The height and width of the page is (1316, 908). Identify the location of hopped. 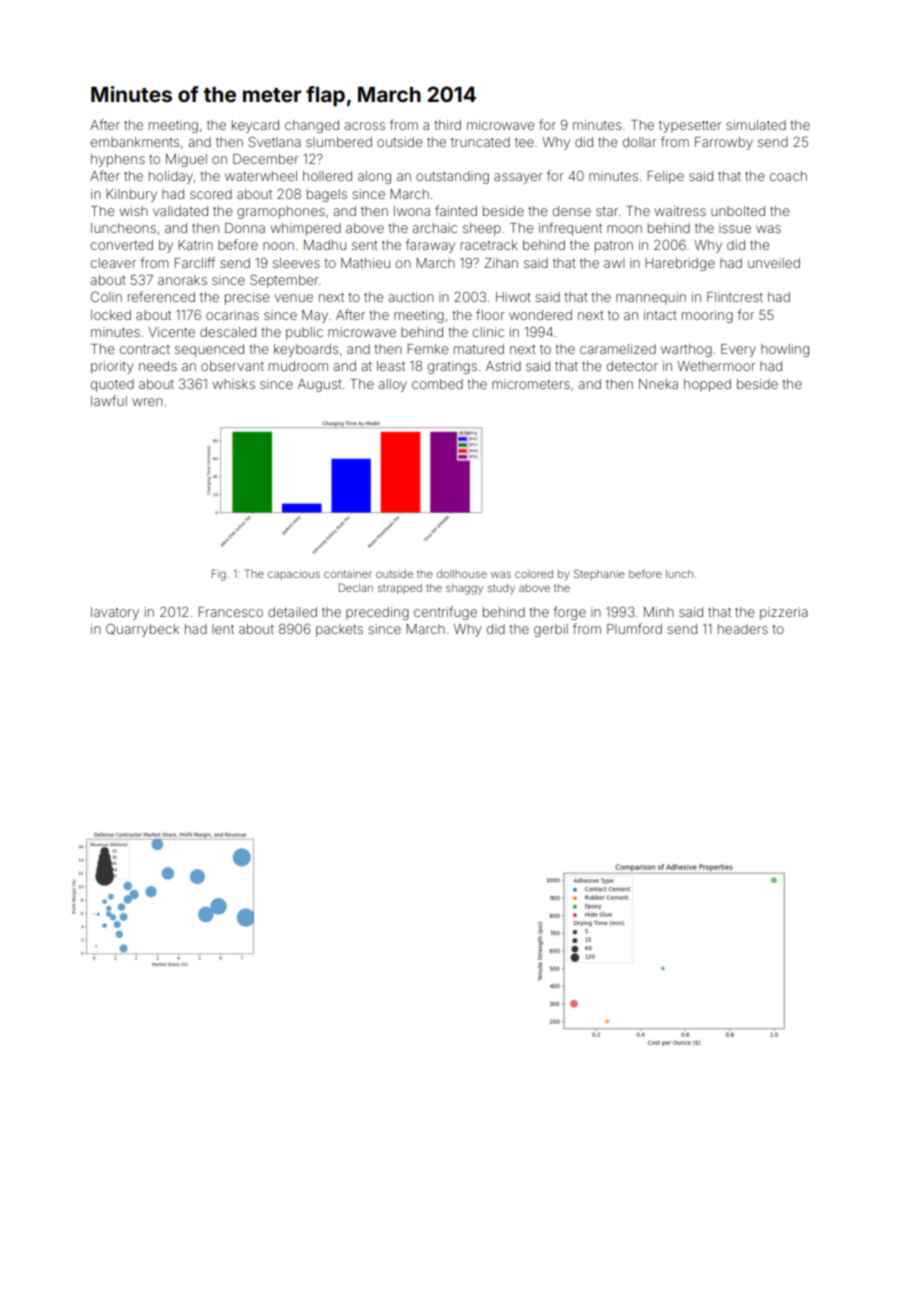
(707, 385).
